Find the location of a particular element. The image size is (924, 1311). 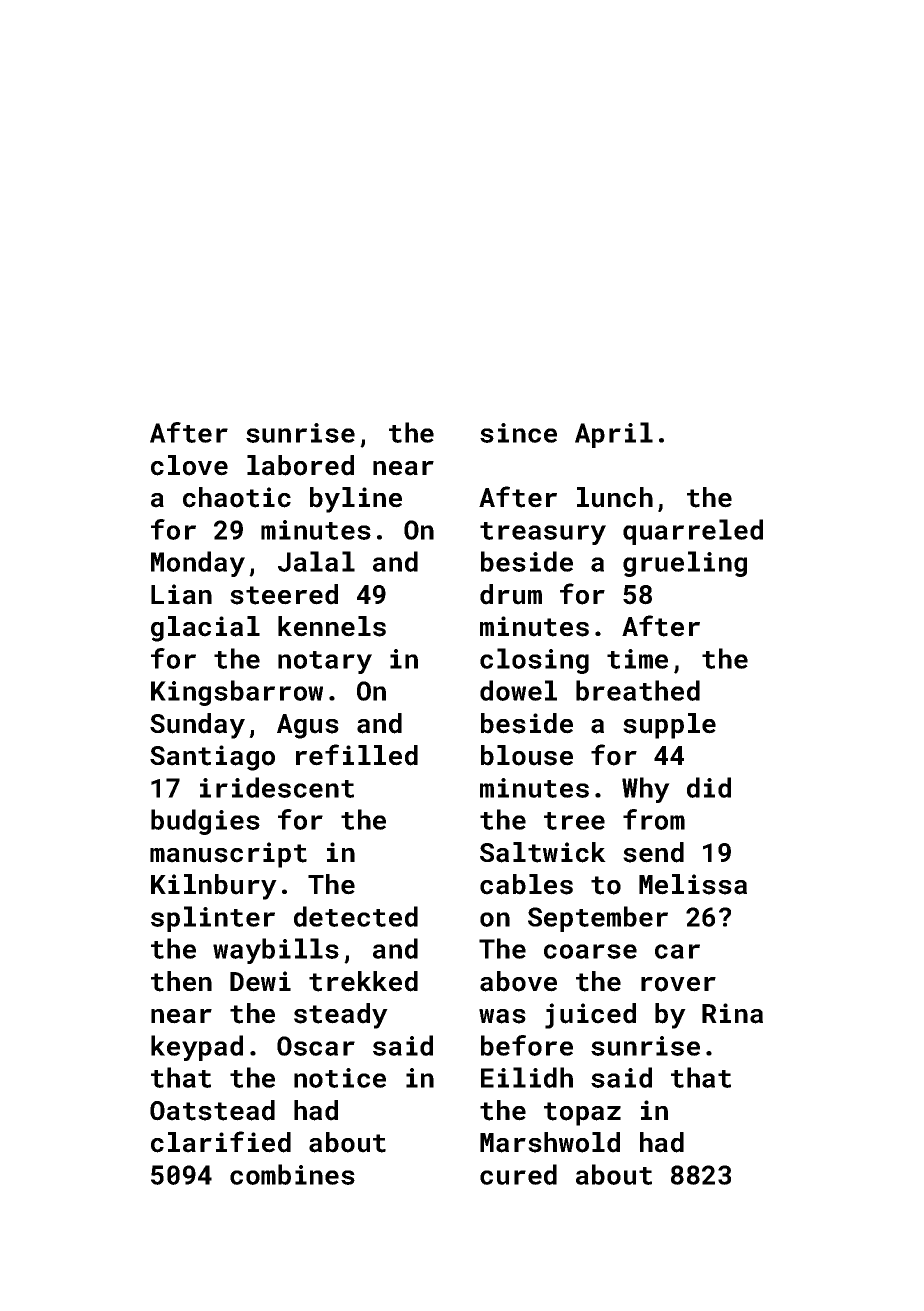

Rina is located at coordinates (732, 1013).
